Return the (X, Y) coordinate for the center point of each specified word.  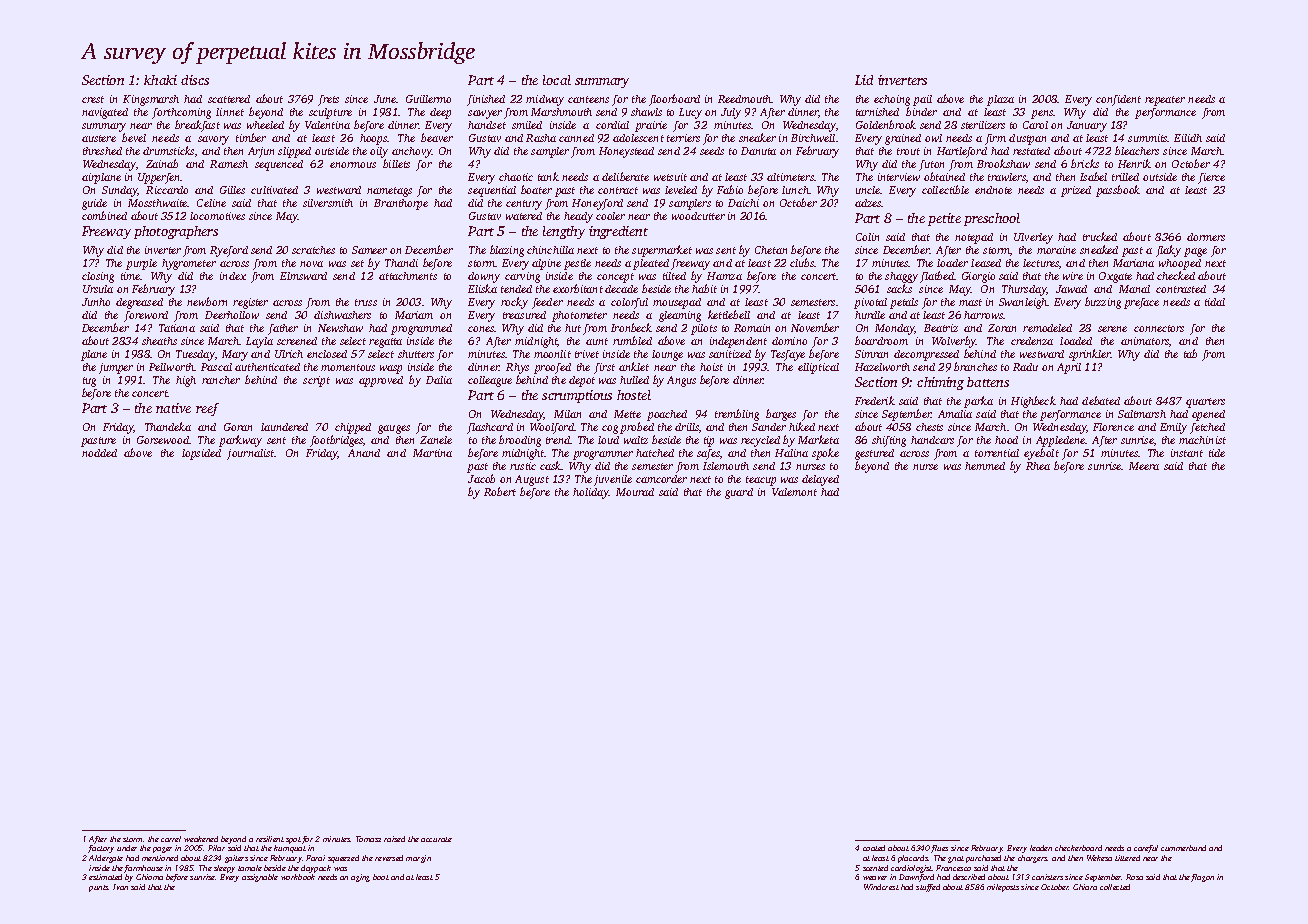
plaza (1000, 100)
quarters (1205, 403)
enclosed (327, 354)
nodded (99, 453)
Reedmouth (745, 99)
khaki (160, 80)
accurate (436, 839)
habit (704, 288)
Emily (1173, 428)
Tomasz (368, 839)
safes (708, 454)
